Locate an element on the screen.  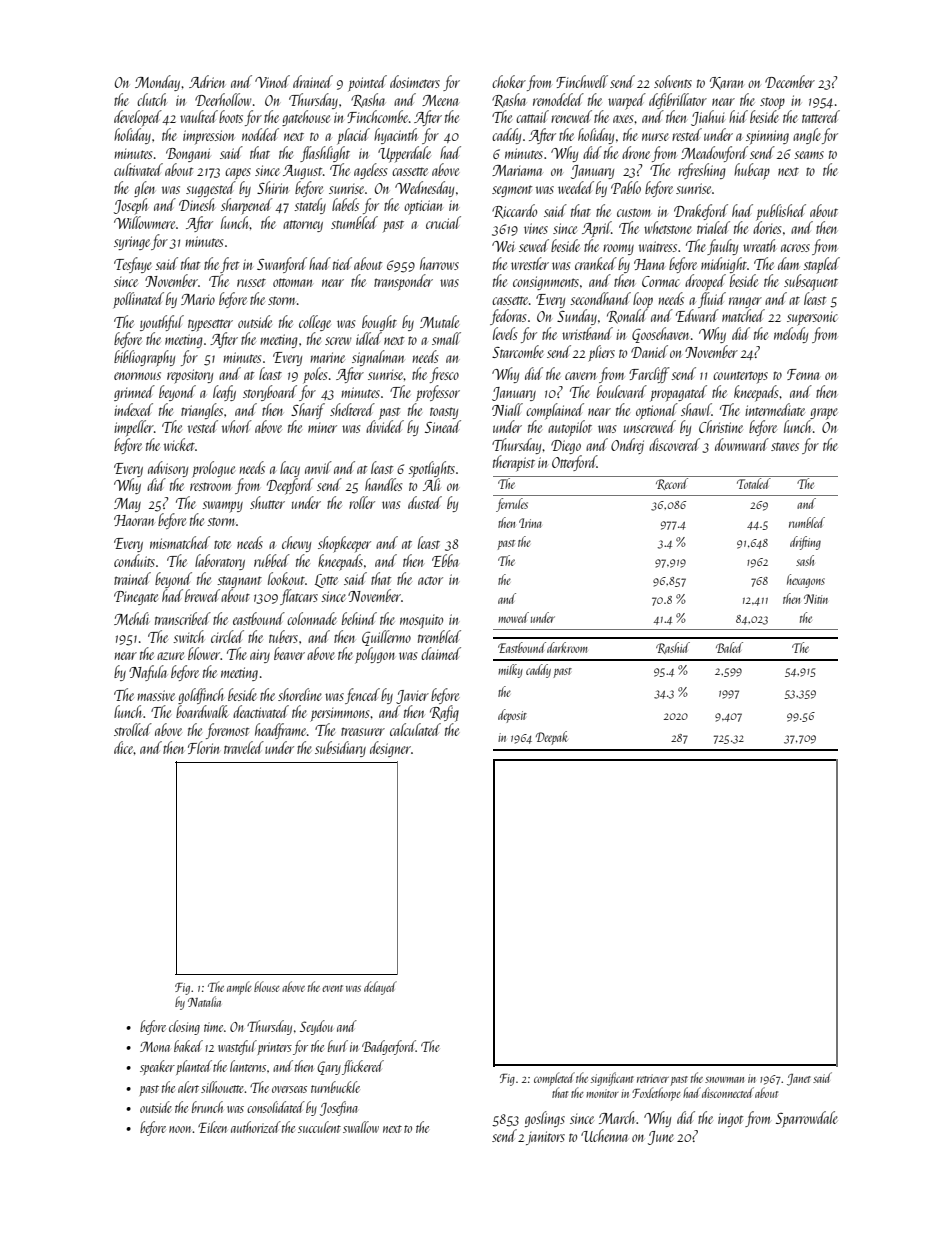
goslings is located at coordinates (545, 1119).
